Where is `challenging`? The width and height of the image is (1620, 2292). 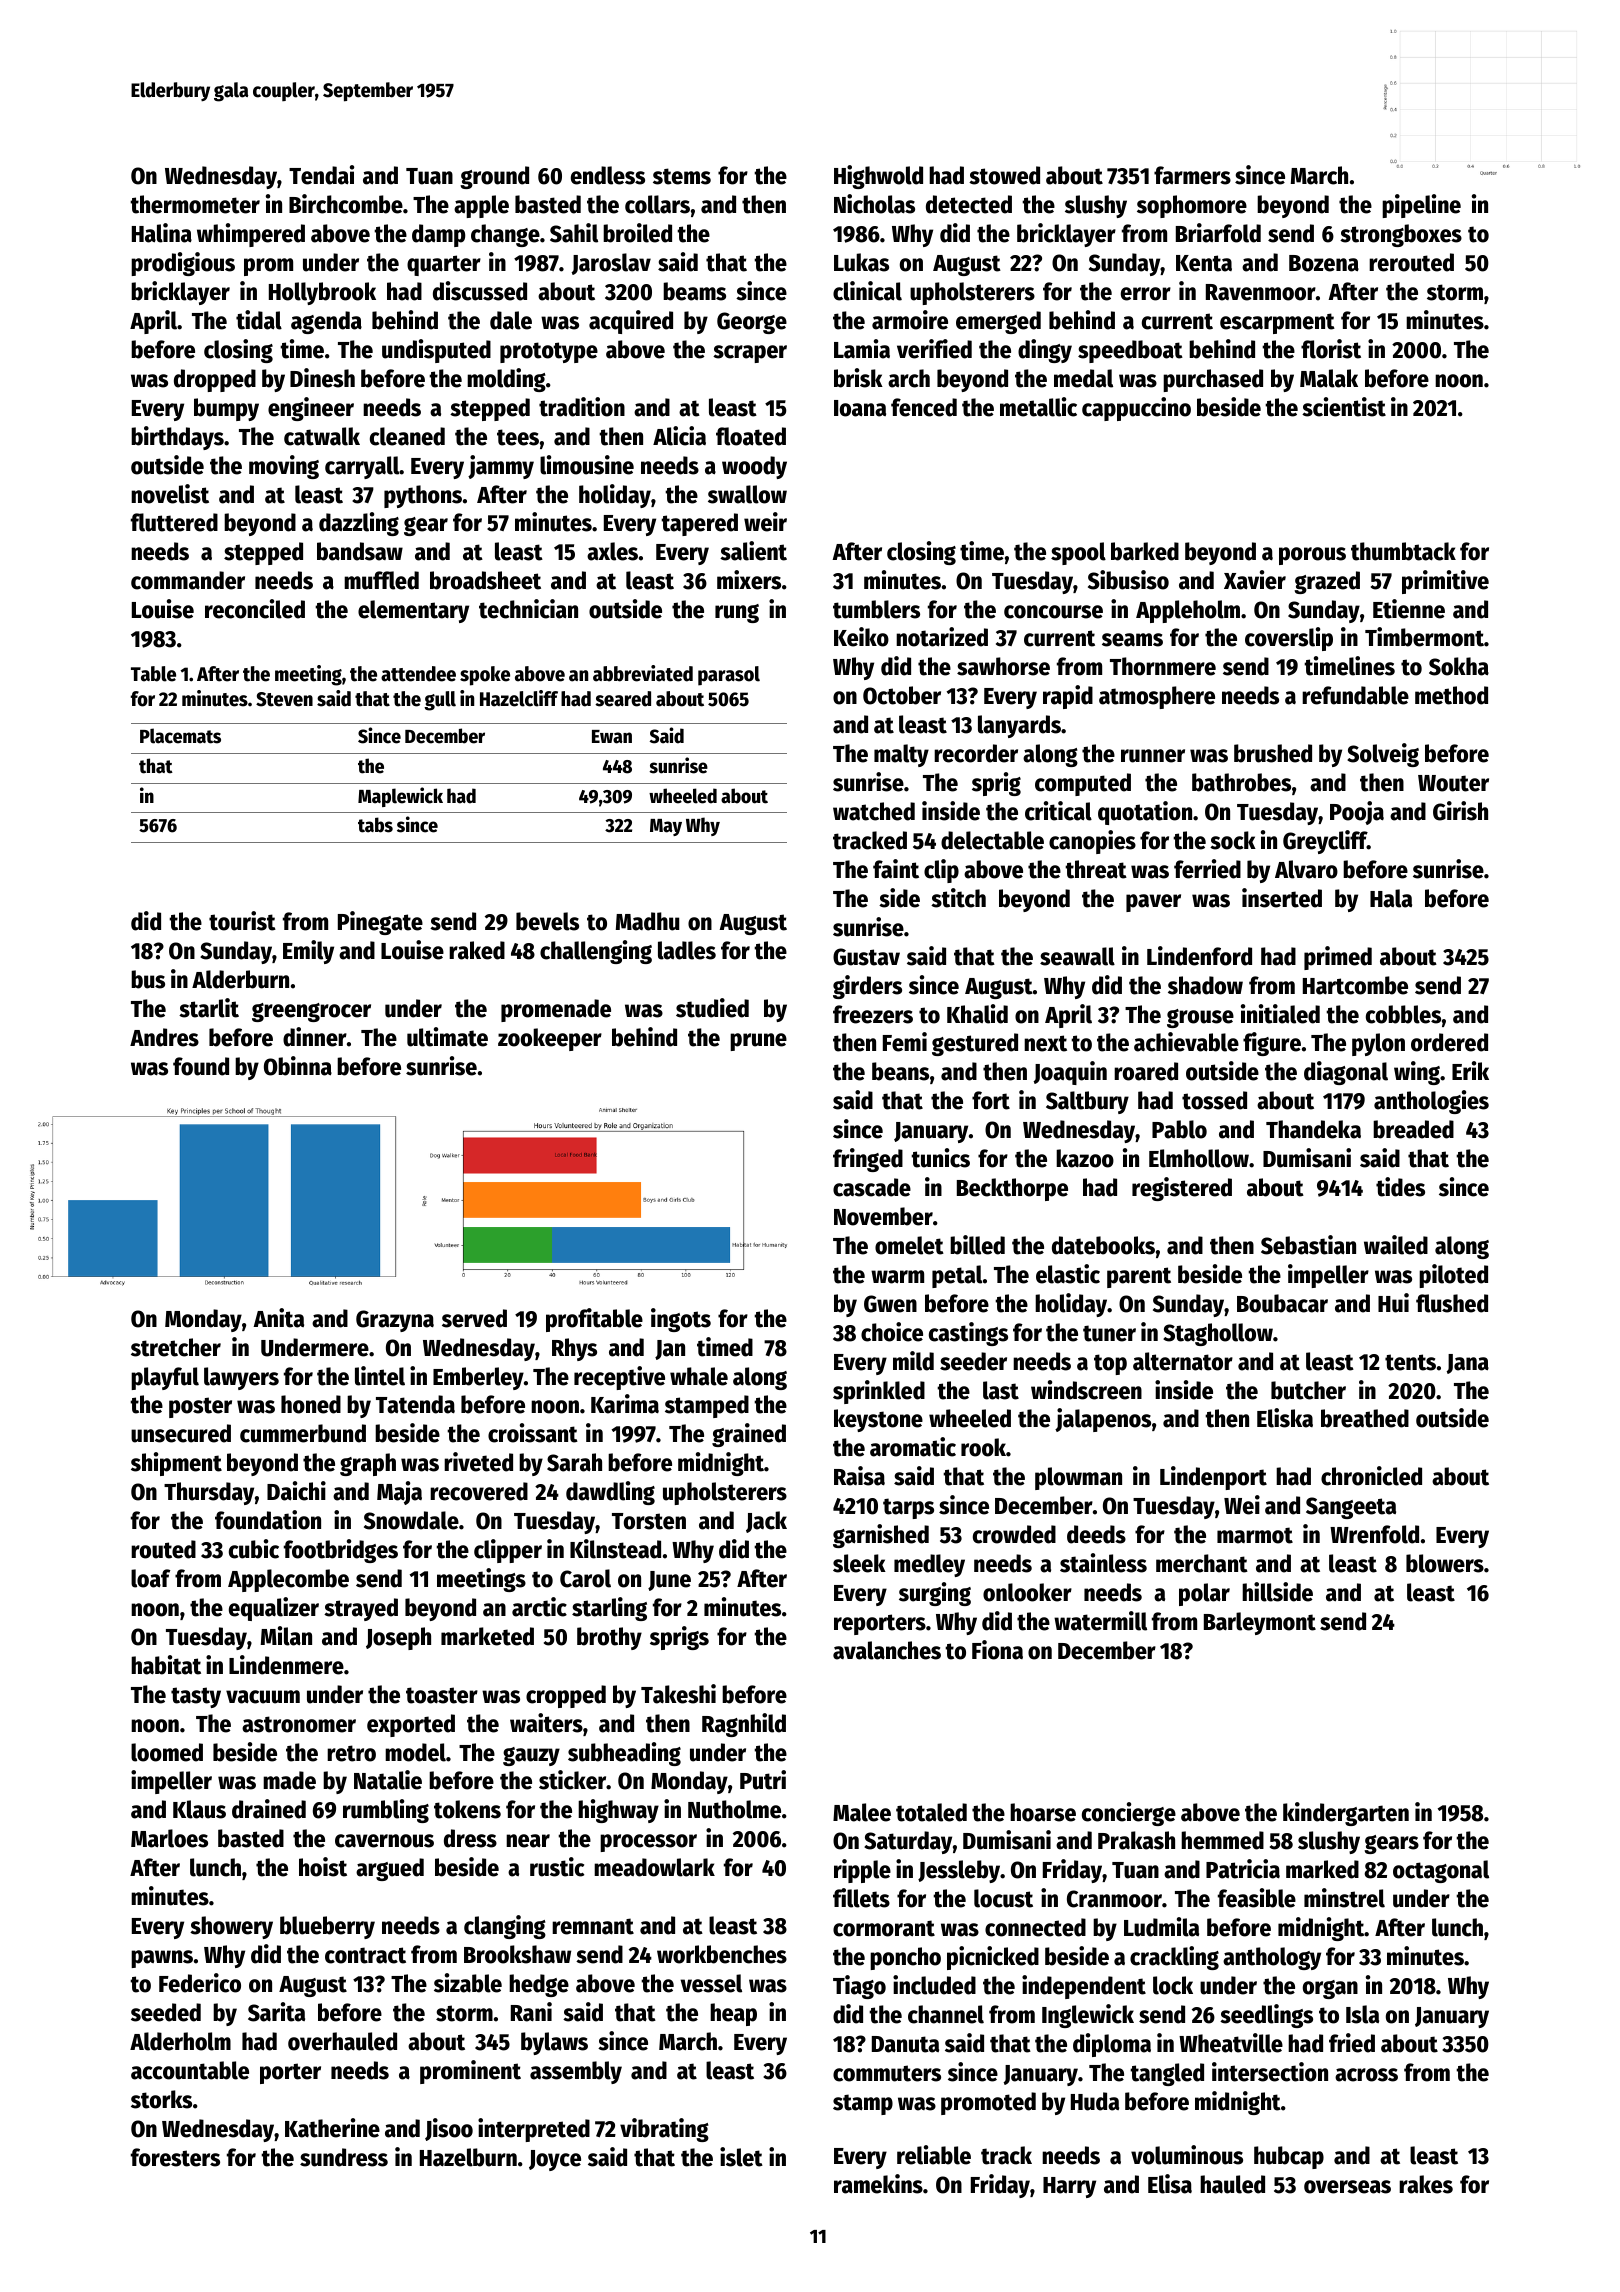 challenging is located at coordinates (596, 952).
